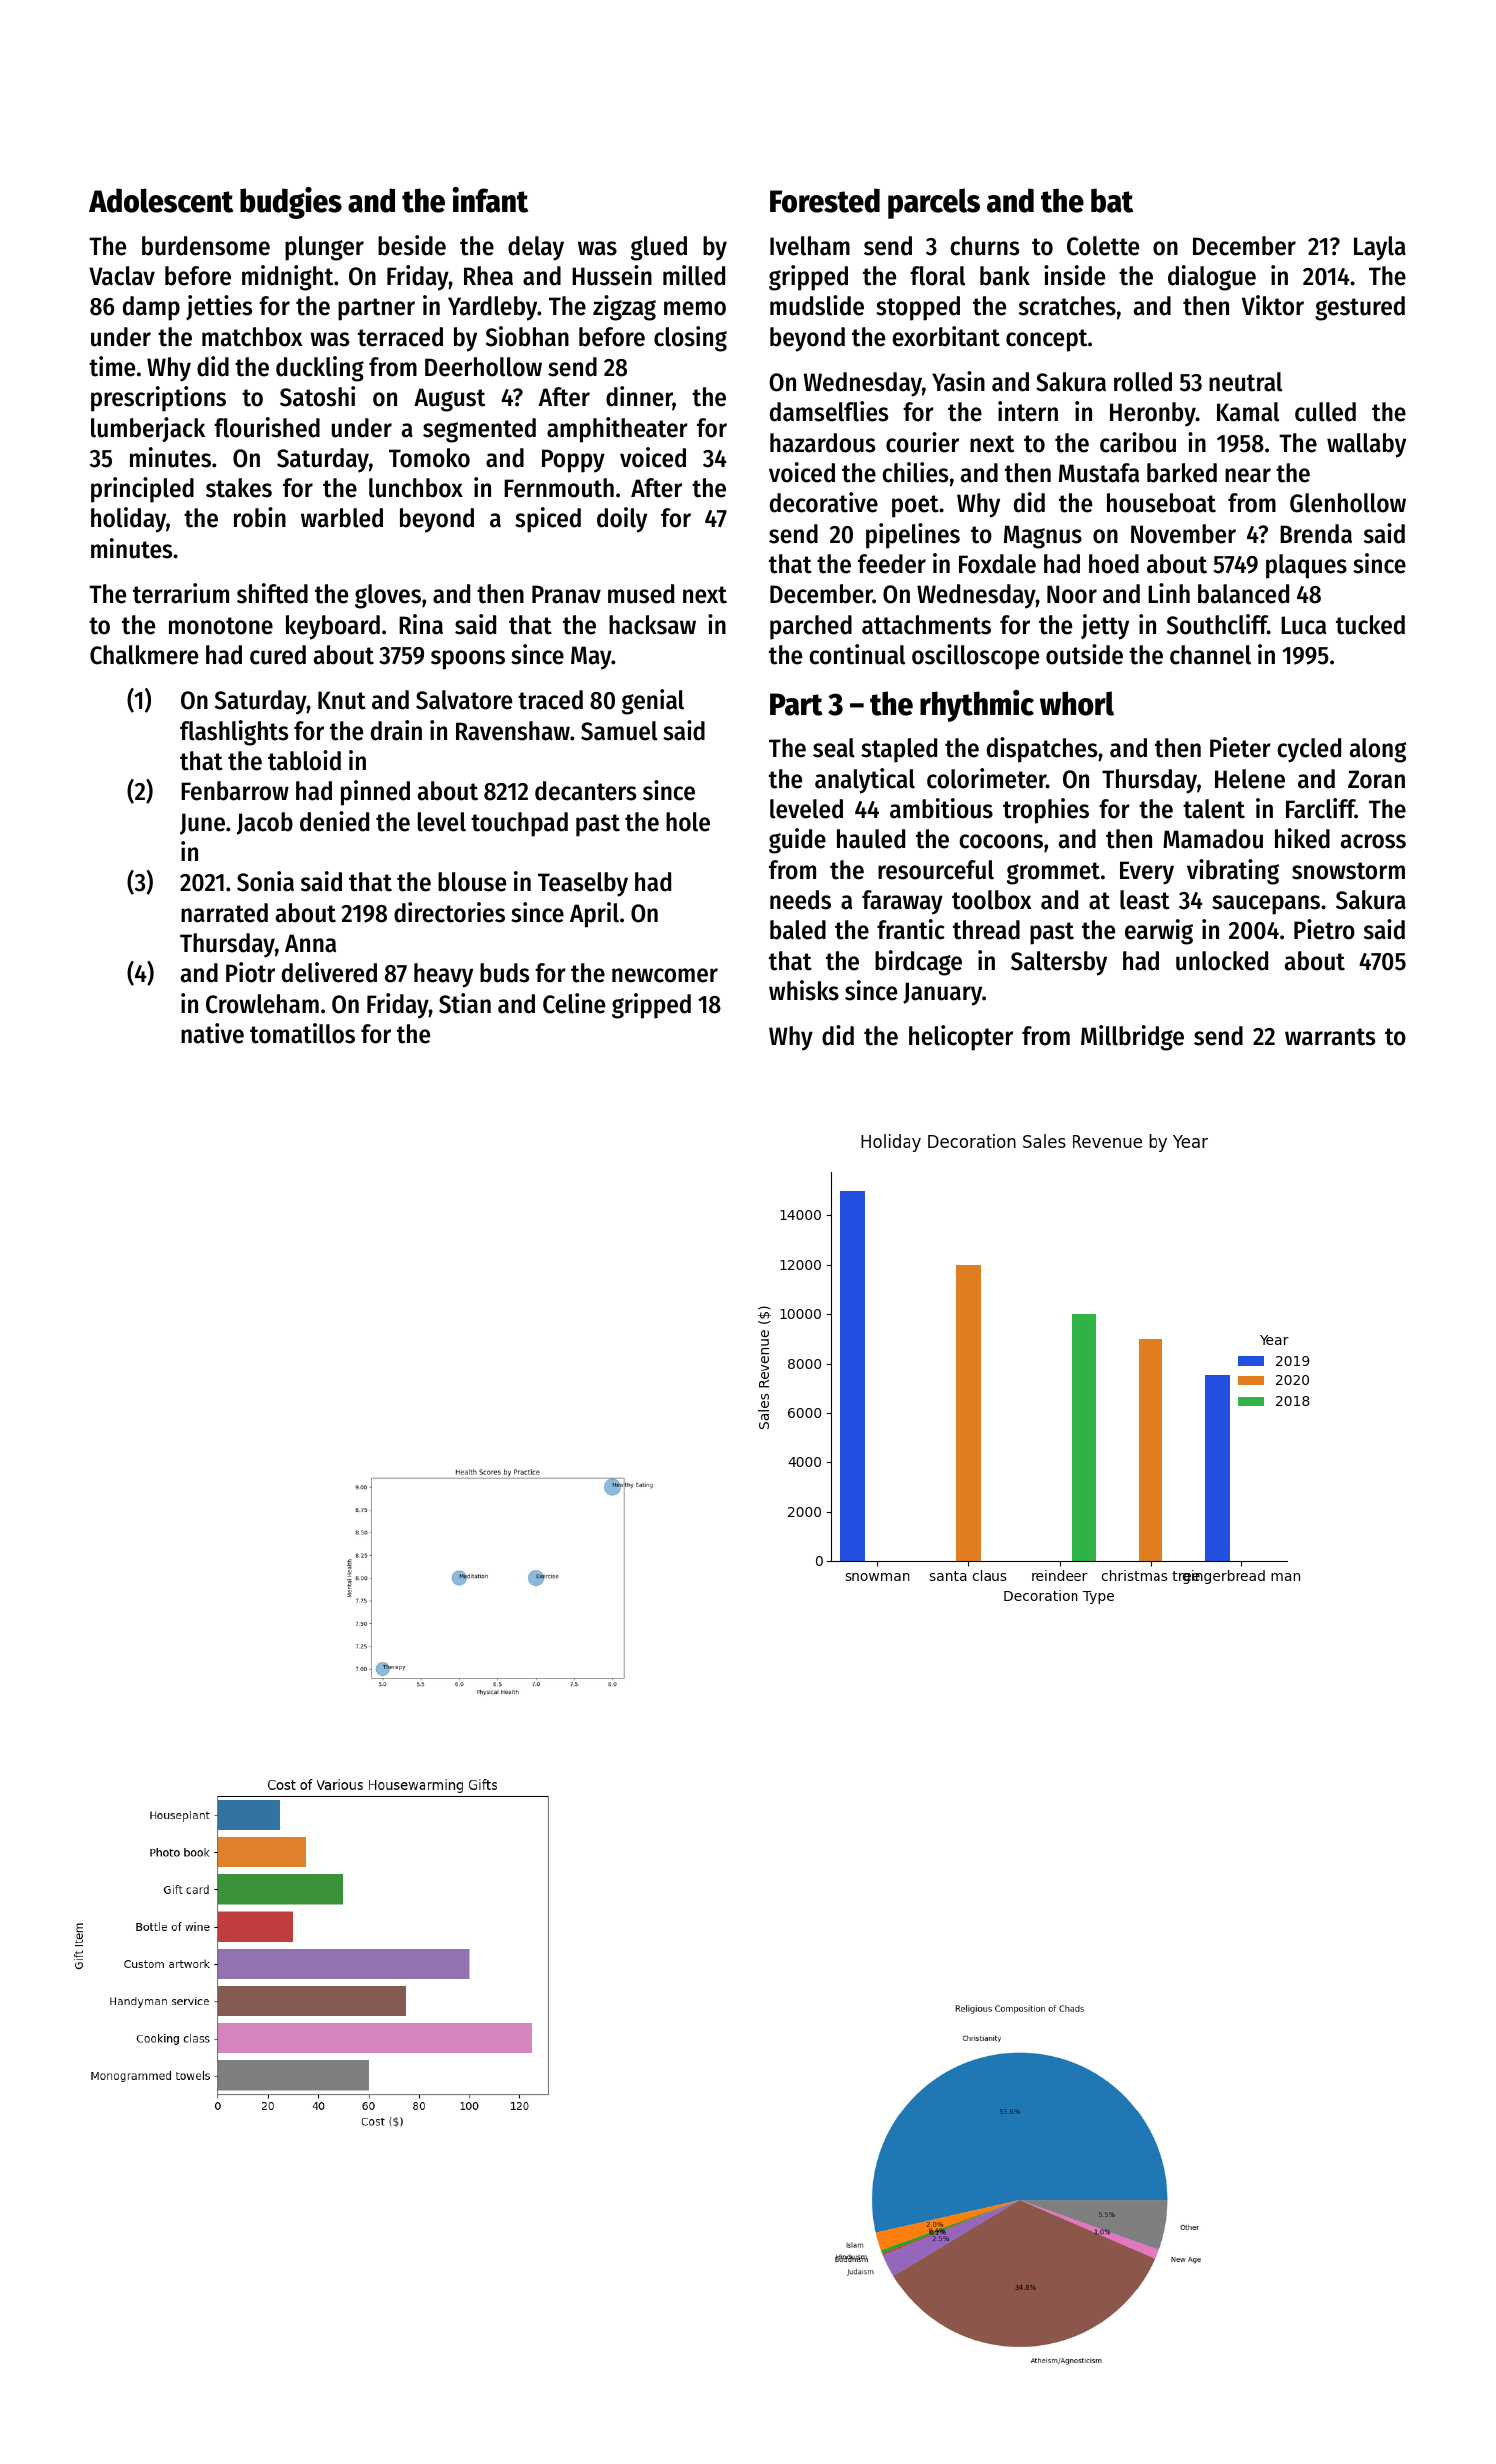  I want to click on dinner, so click(639, 398).
